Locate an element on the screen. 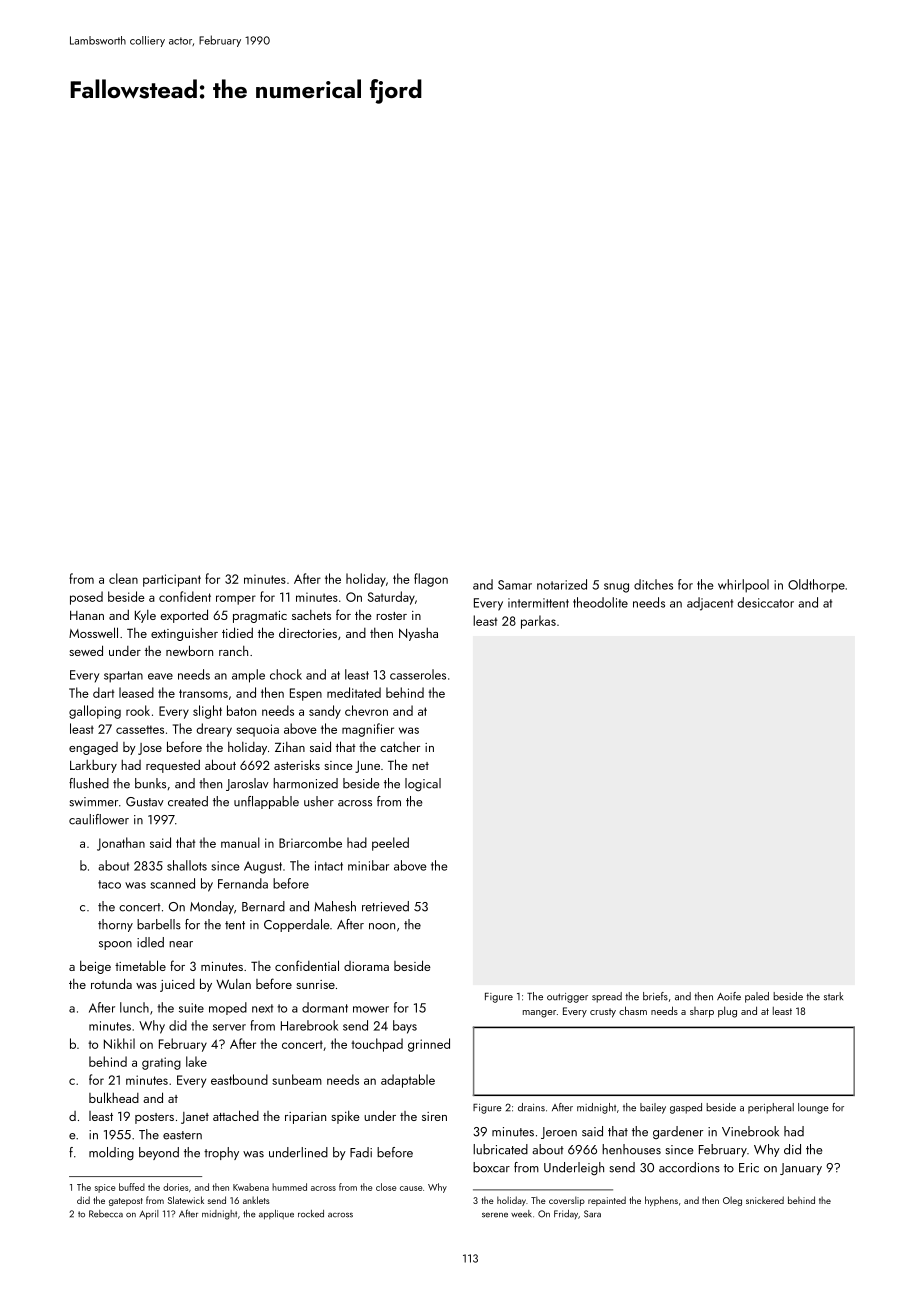 This screenshot has width=924, height=1308. retrieved is located at coordinates (385, 906).
